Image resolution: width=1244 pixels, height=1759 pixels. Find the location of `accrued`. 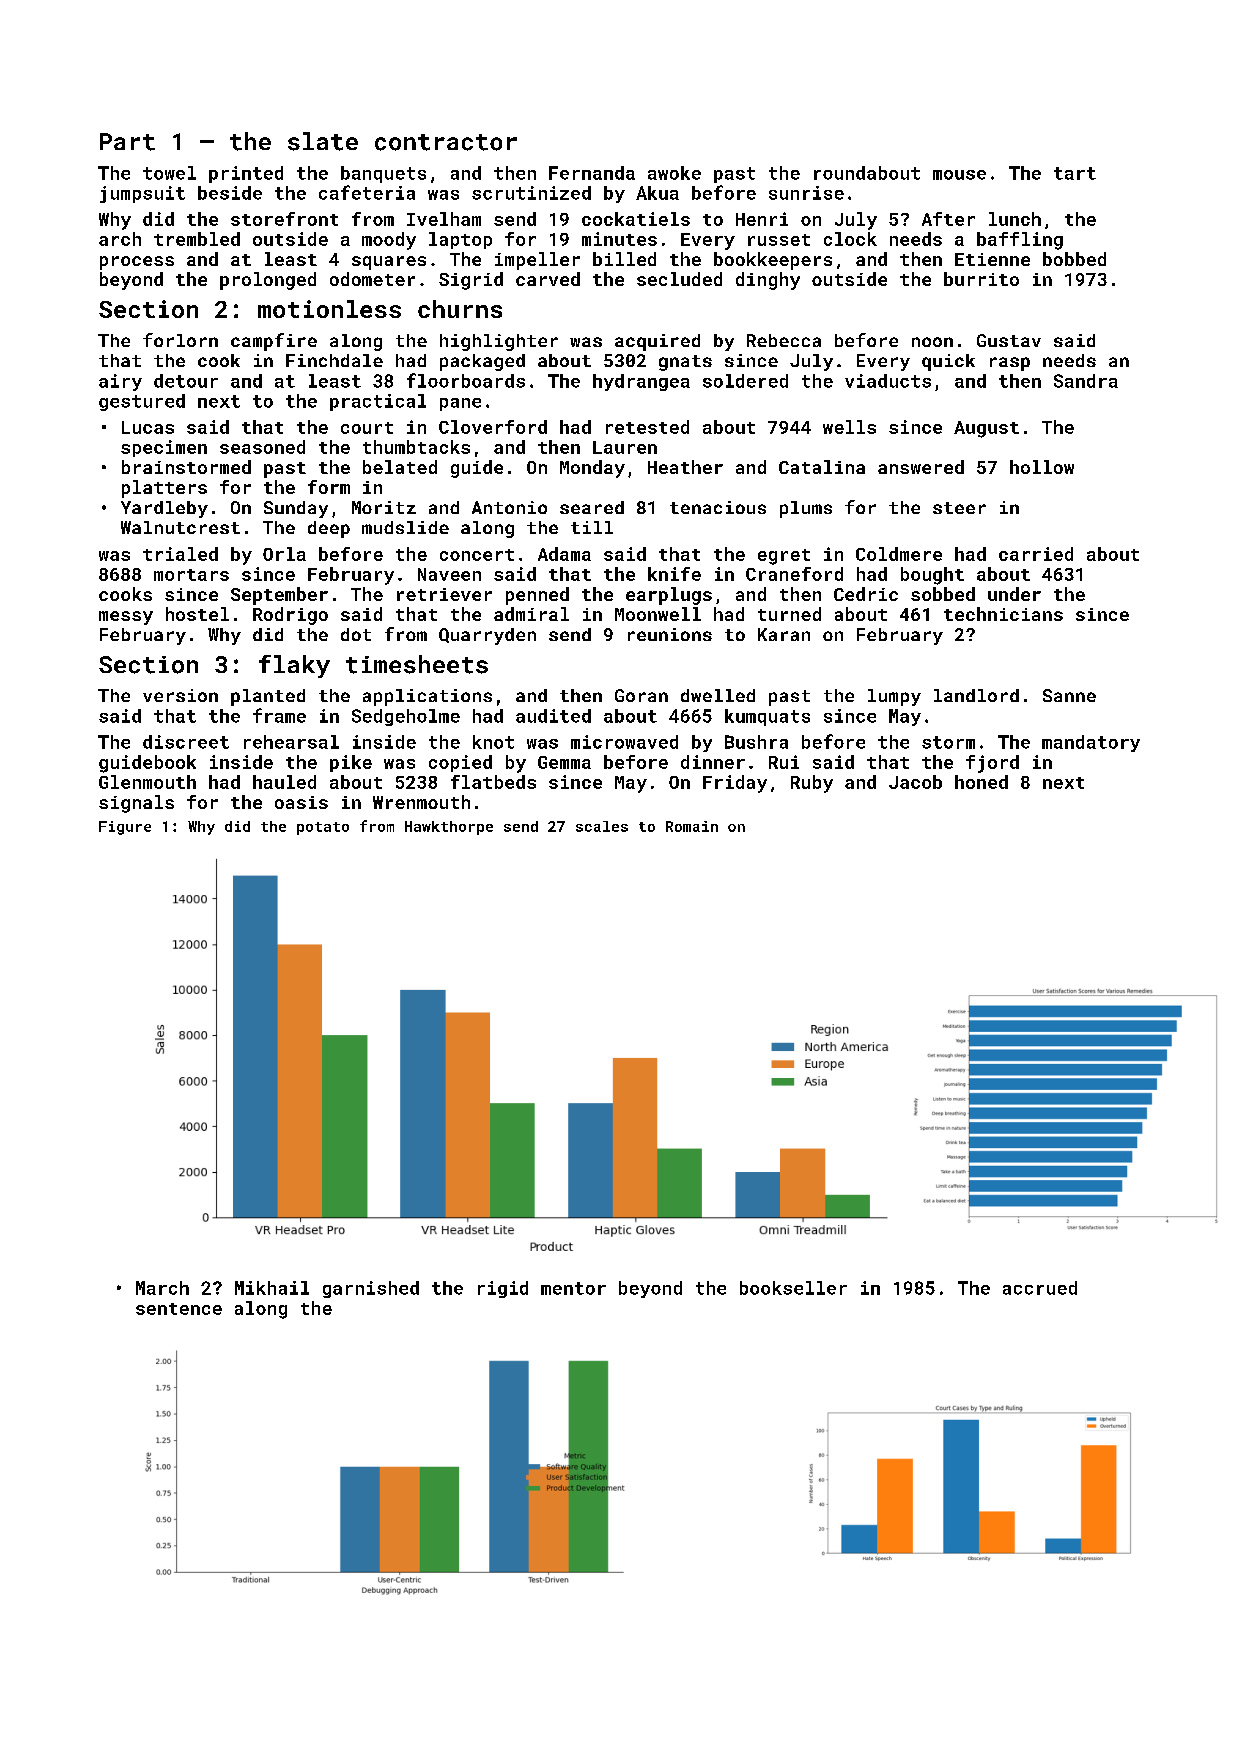

accrued is located at coordinates (1040, 1288).
